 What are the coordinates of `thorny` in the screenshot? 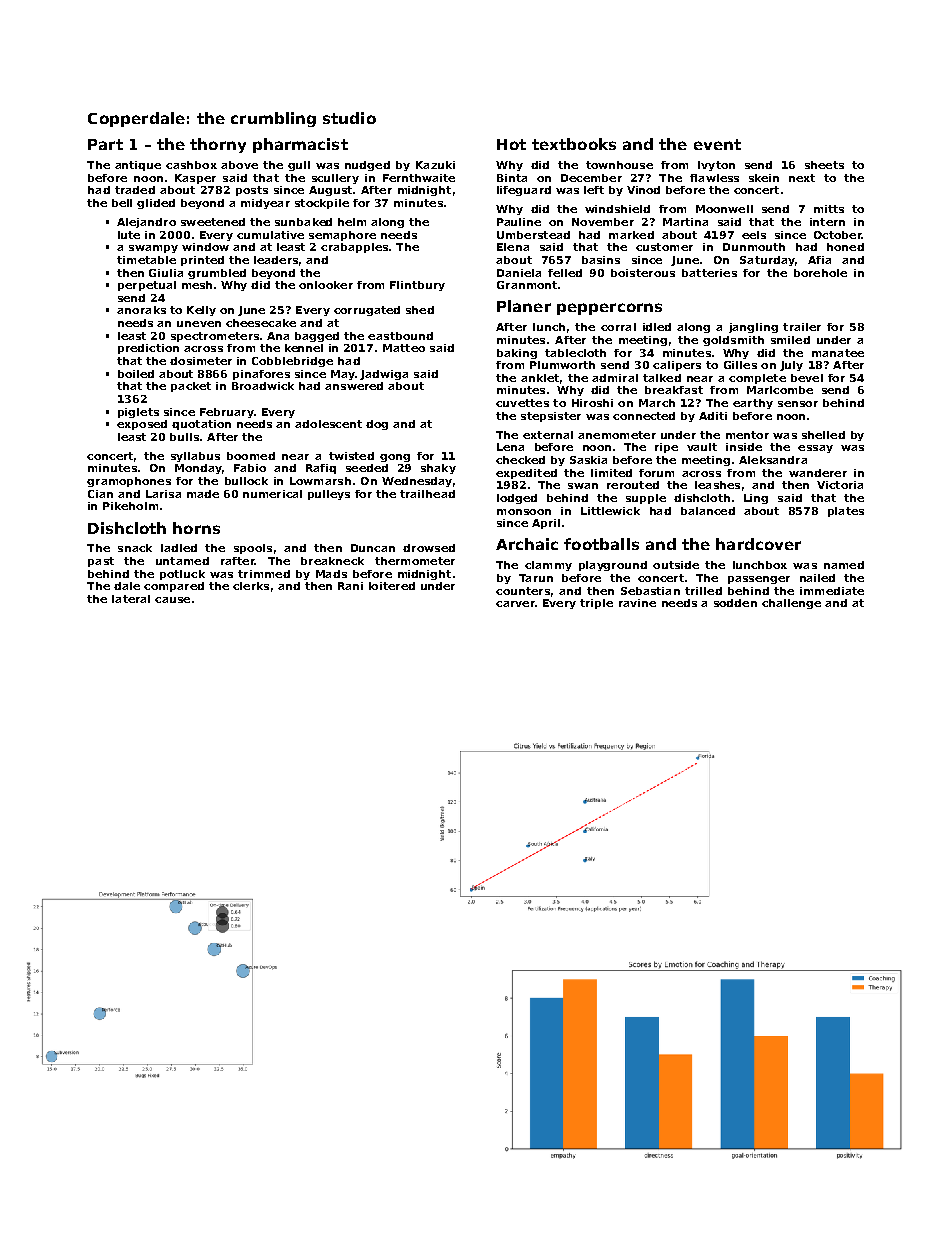 It's located at (218, 145).
